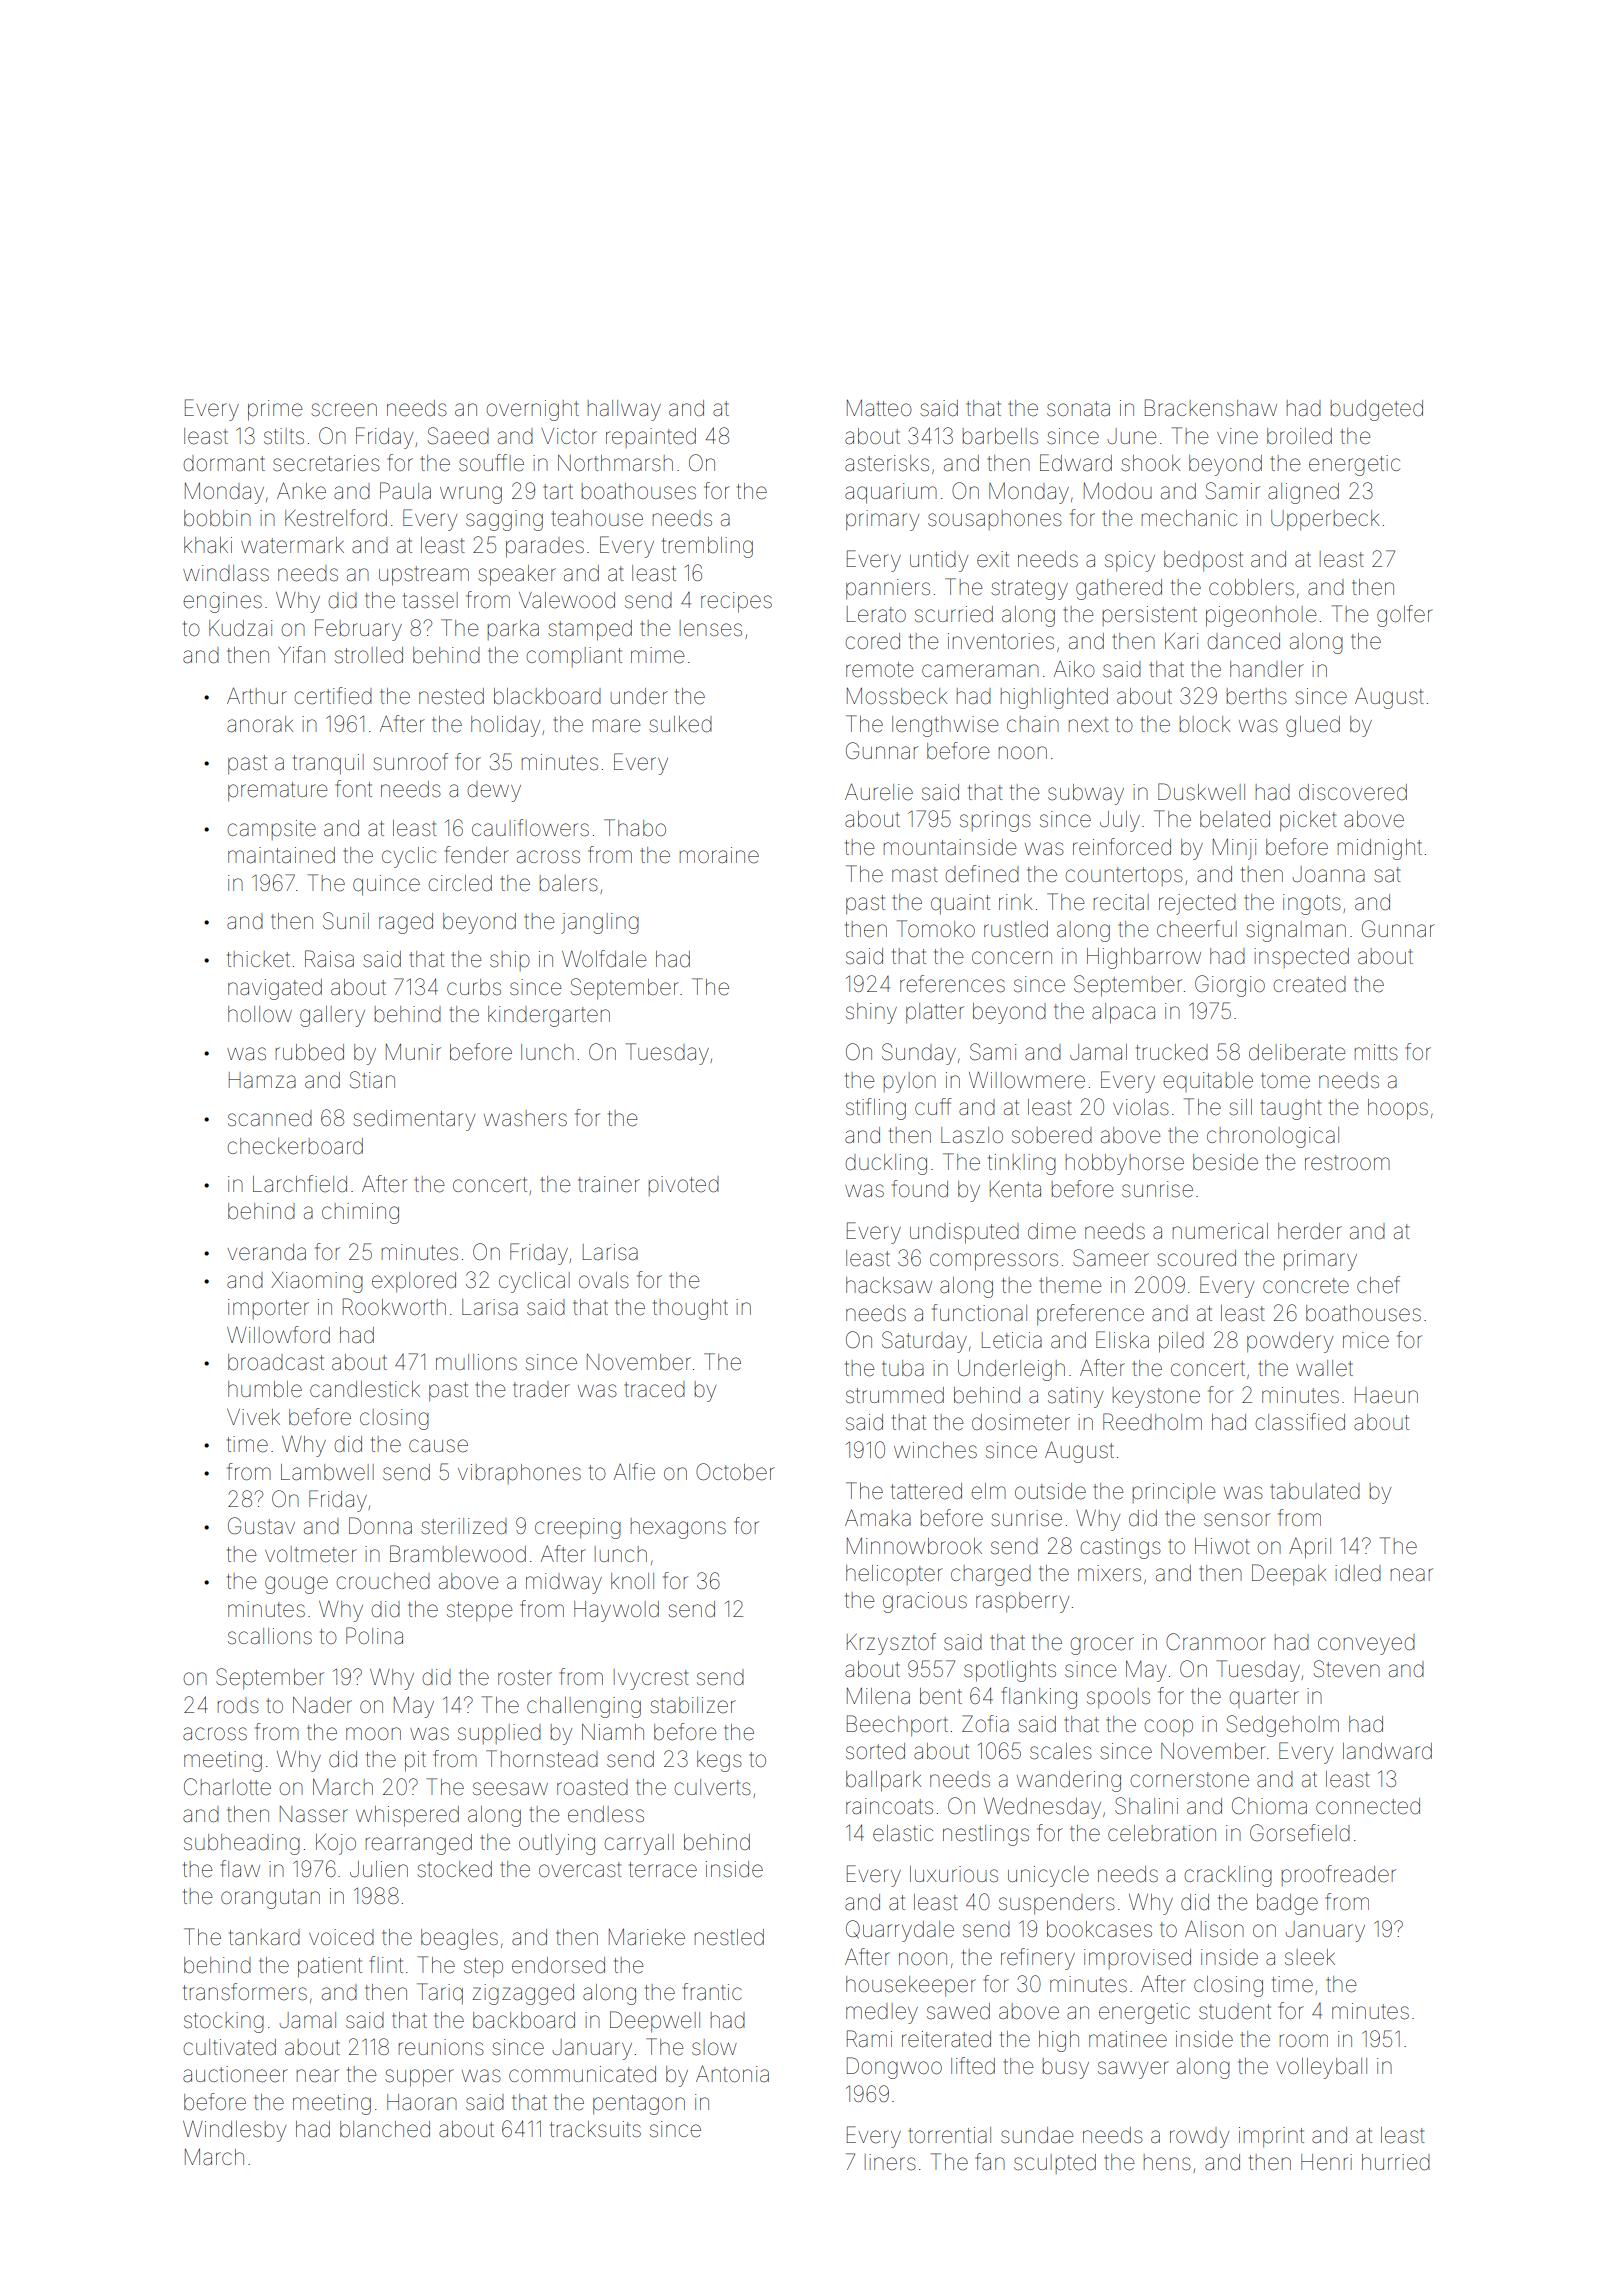 The image size is (1620, 2292). What do you see at coordinates (385, 2129) in the image?
I see `blanched` at bounding box center [385, 2129].
